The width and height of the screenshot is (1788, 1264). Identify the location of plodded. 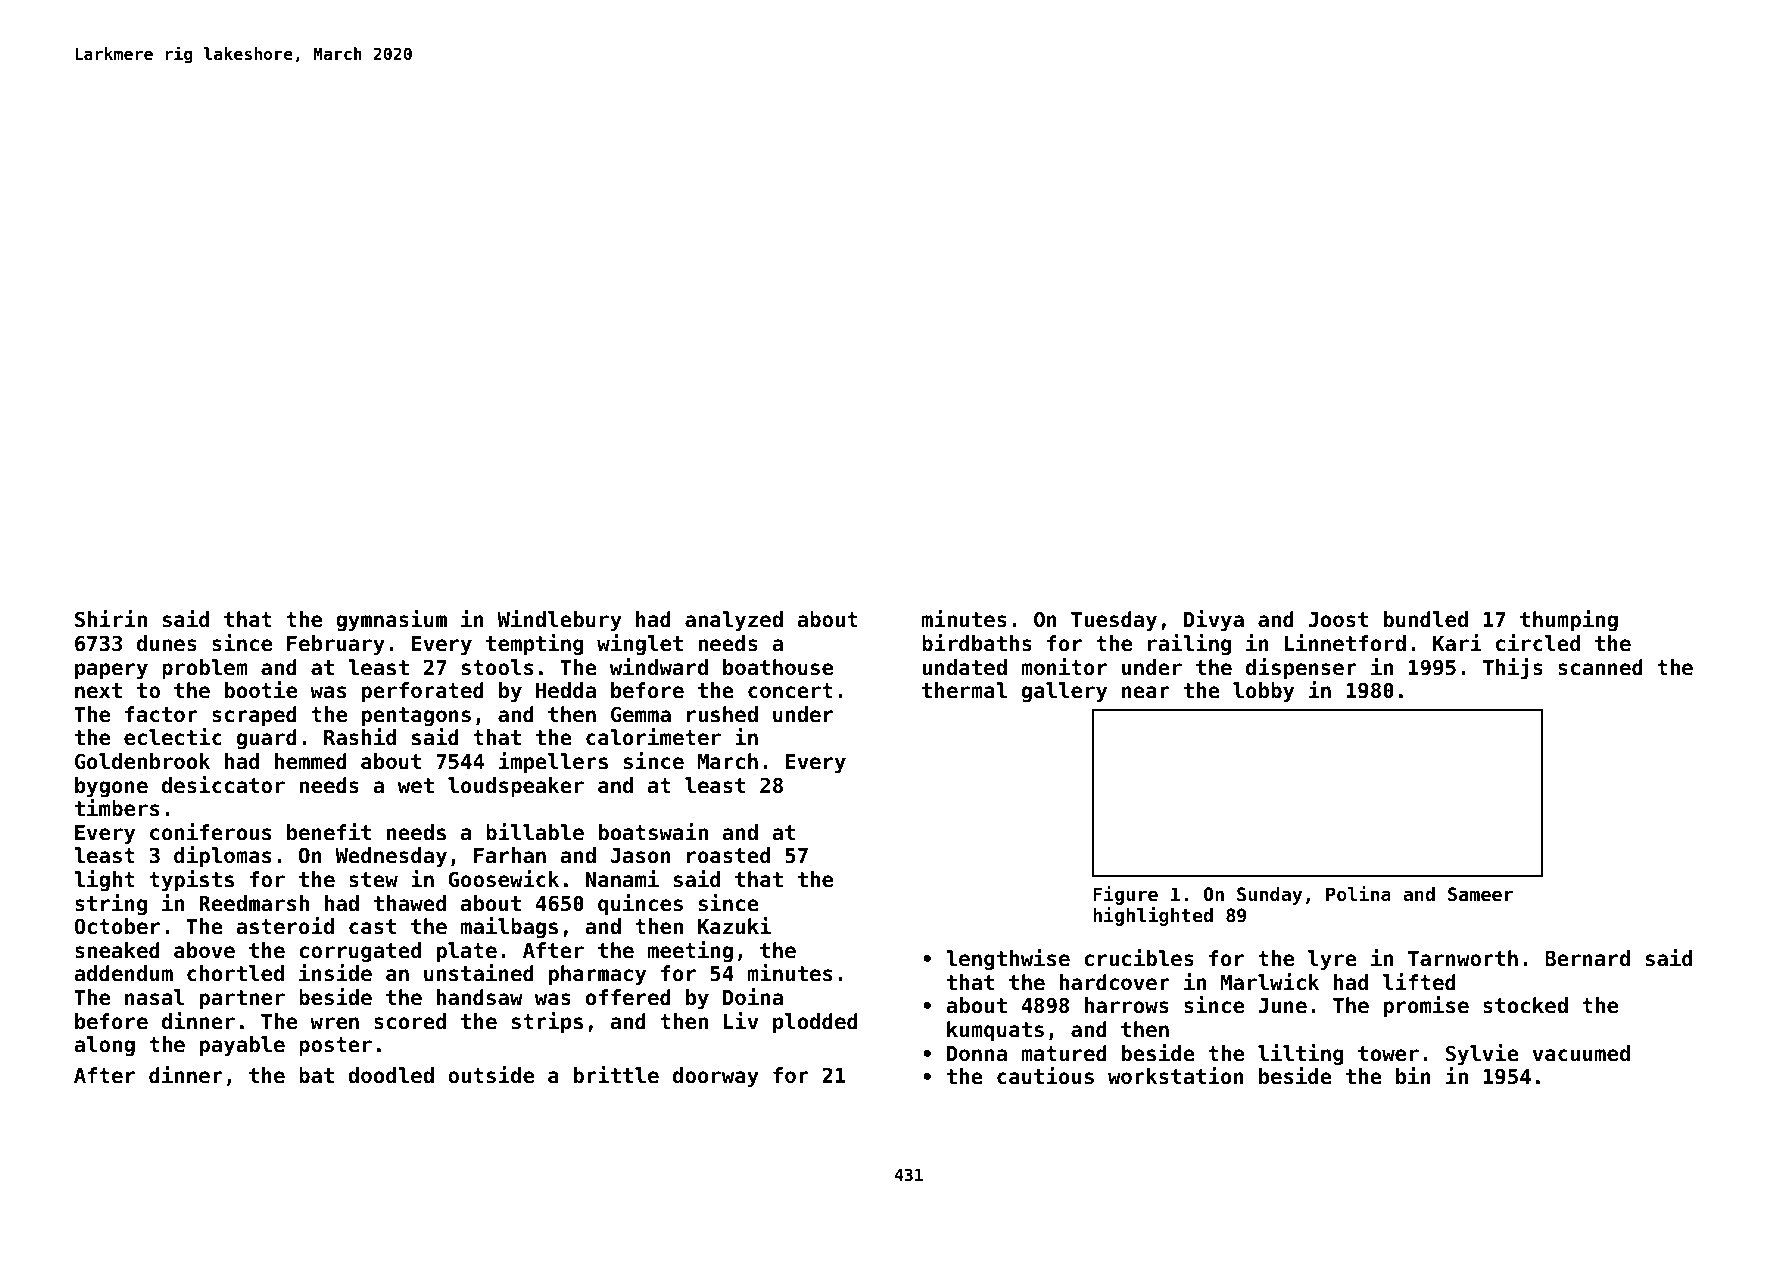
(815, 1023).
